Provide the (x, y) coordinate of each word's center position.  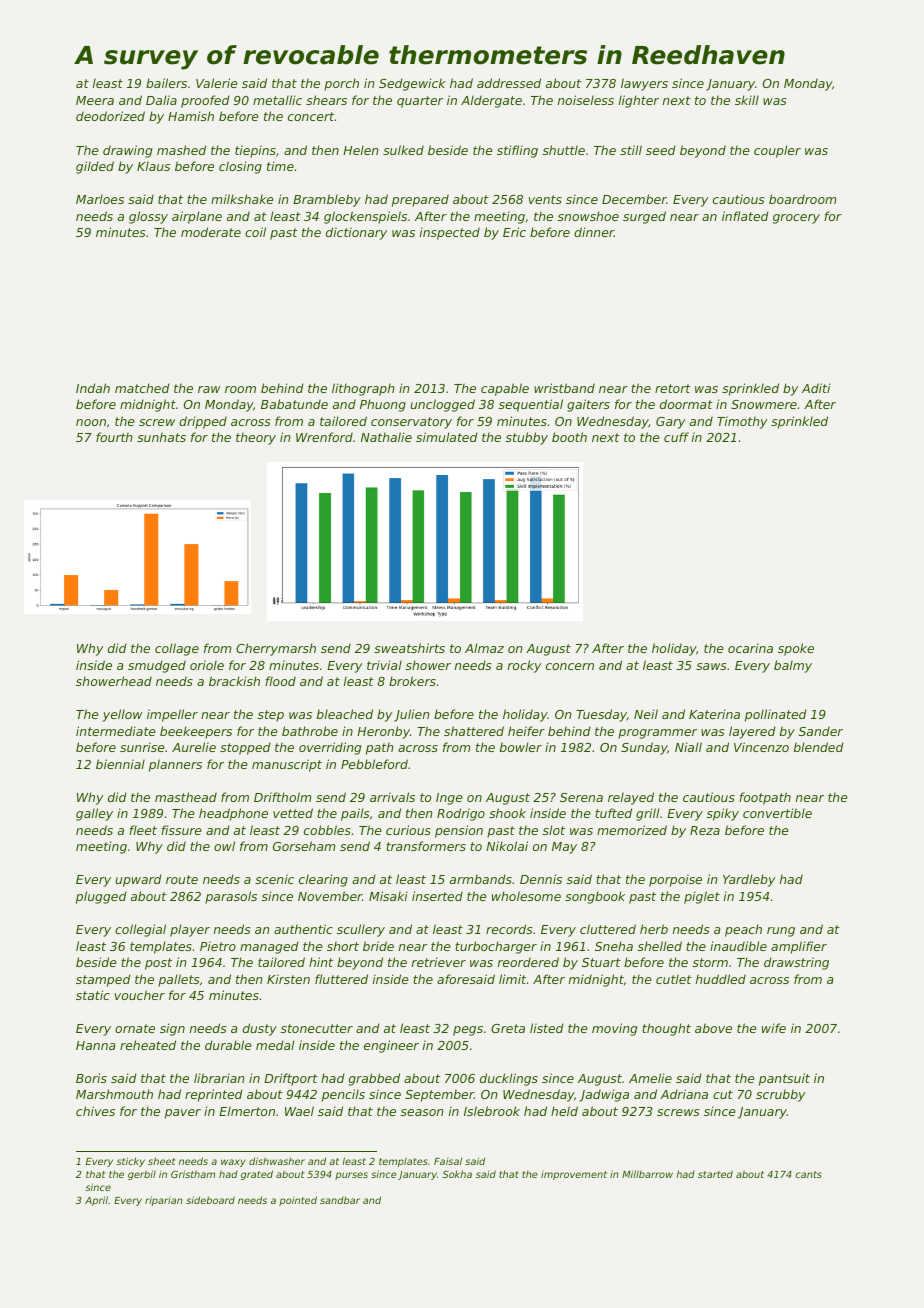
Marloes (100, 199)
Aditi (816, 388)
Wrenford (324, 437)
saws (711, 666)
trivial (384, 665)
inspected (450, 233)
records (509, 929)
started (715, 1174)
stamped (103, 980)
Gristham (193, 1174)
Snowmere (764, 404)
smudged (157, 666)
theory (256, 438)
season (422, 1112)
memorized (632, 830)
